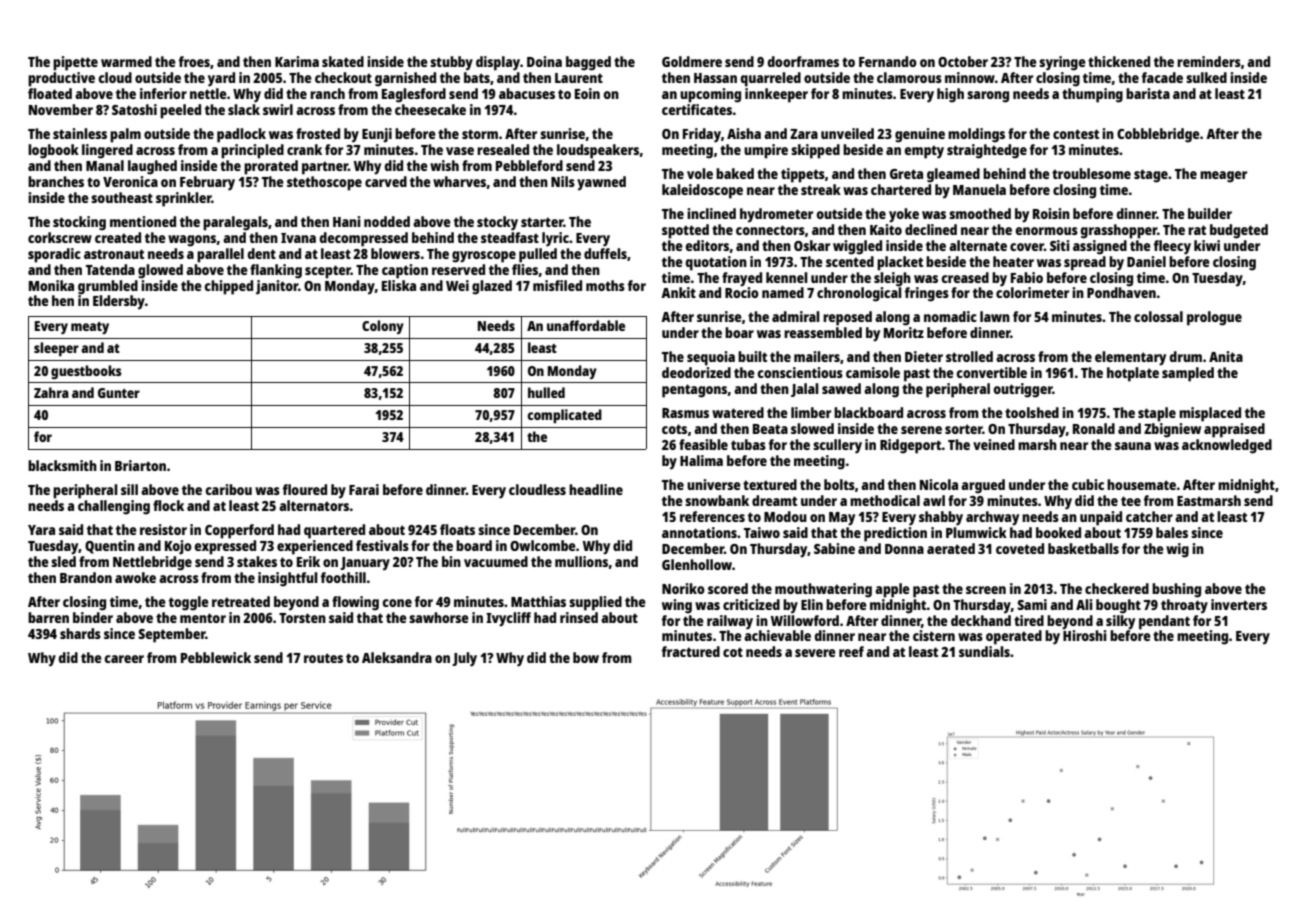 The width and height of the page is (1308, 924). What do you see at coordinates (696, 372) in the page?
I see `deodorized` at bounding box center [696, 372].
